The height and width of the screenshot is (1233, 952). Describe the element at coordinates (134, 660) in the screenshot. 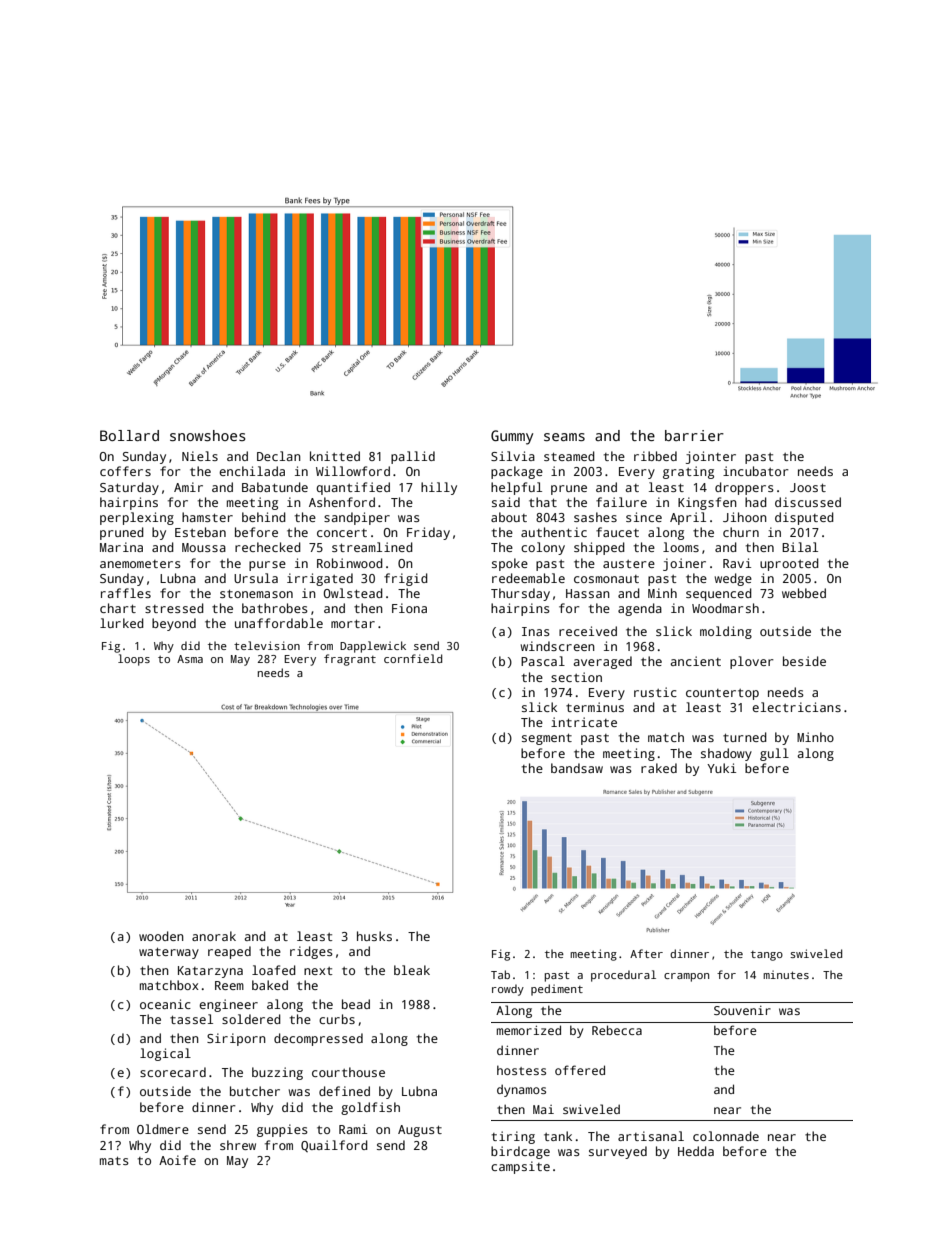

I see `loops` at that location.
